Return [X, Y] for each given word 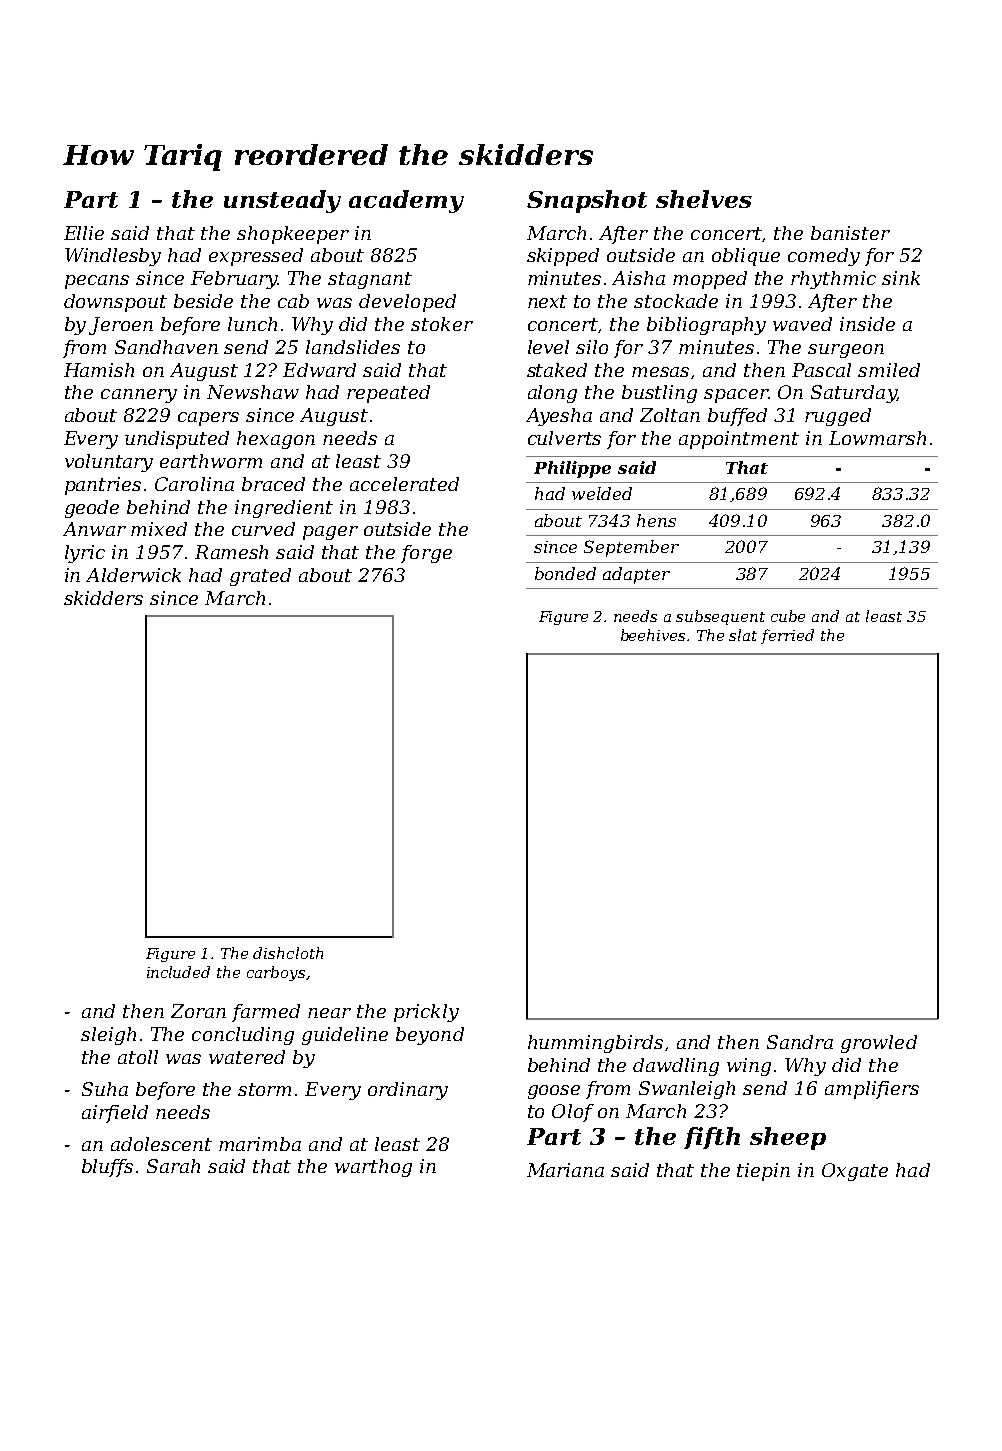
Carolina [194, 484]
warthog [373, 1168]
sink [901, 278]
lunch [252, 324]
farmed [266, 1013]
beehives [654, 635]
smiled [889, 370]
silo [592, 347]
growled [879, 1044]
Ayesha [559, 417]
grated [260, 577]
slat [743, 635]
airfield [115, 1114]
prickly [426, 1013]
